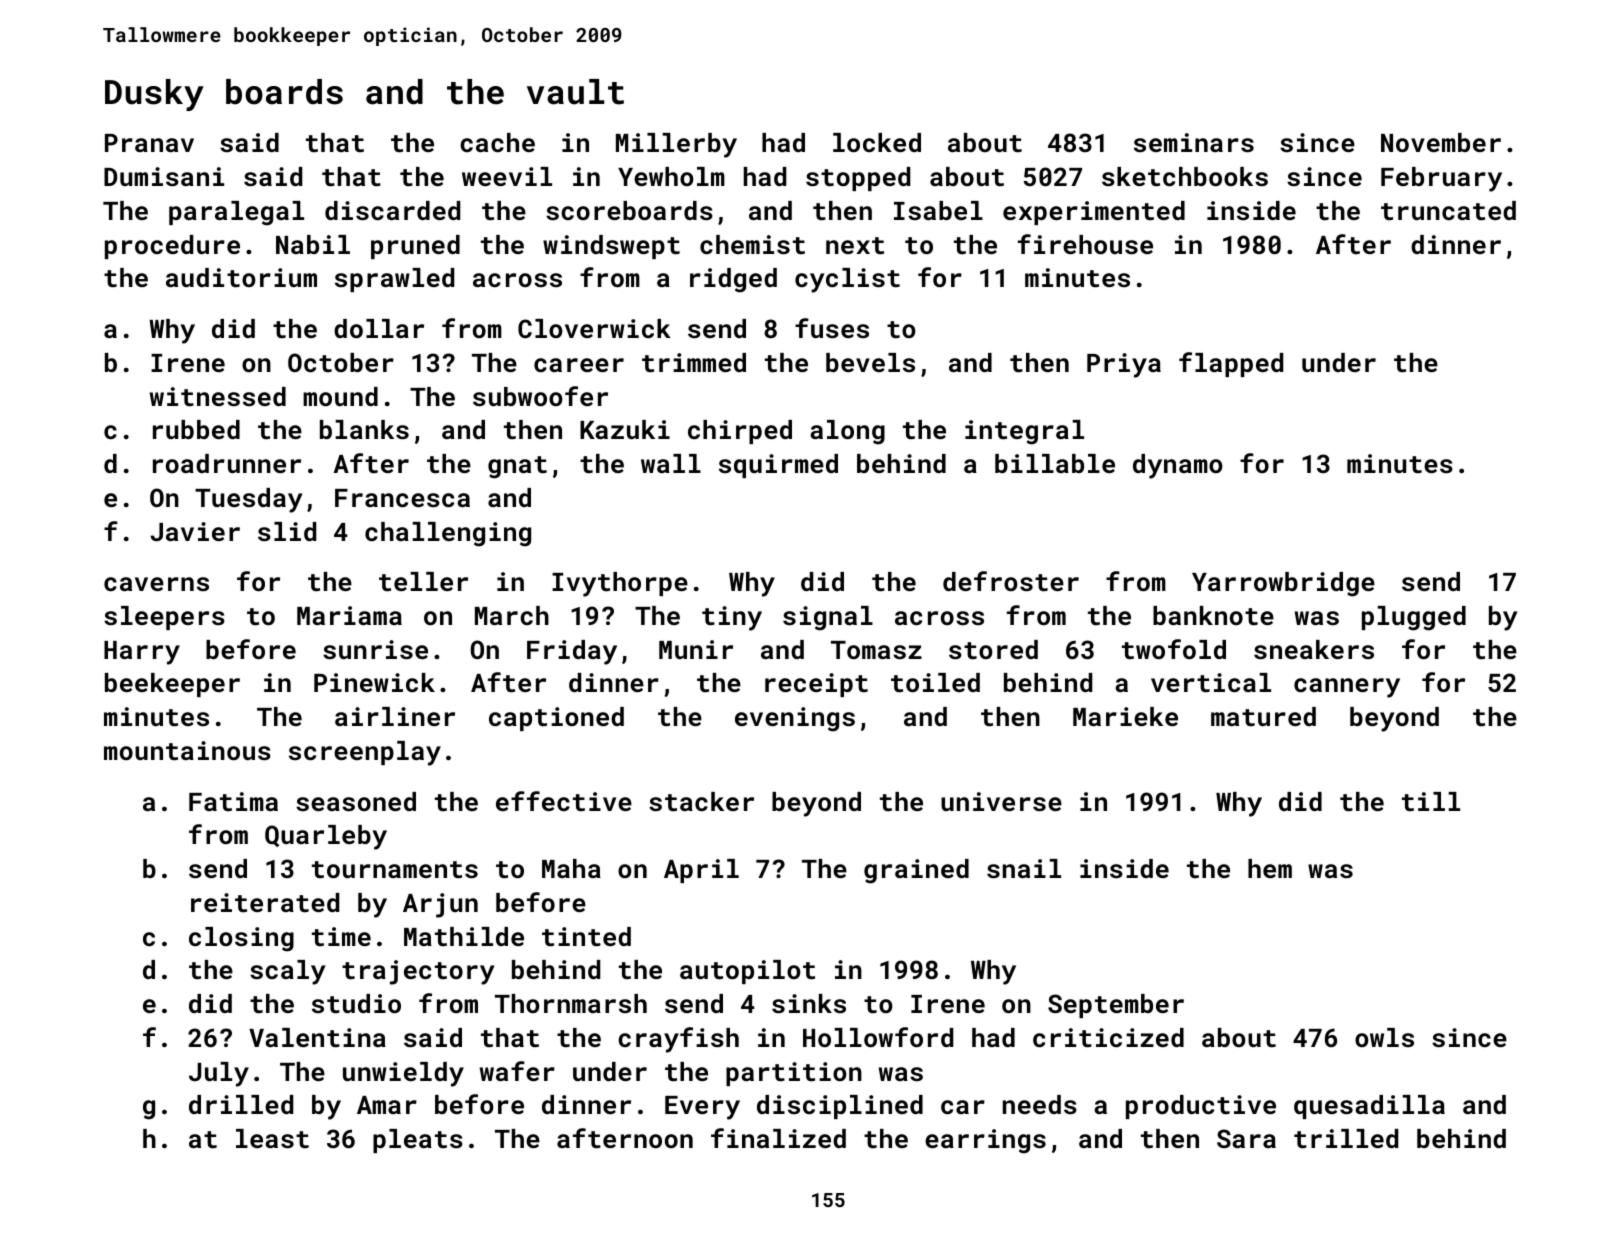  What do you see at coordinates (326, 837) in the screenshot?
I see `Quarleby` at bounding box center [326, 837].
